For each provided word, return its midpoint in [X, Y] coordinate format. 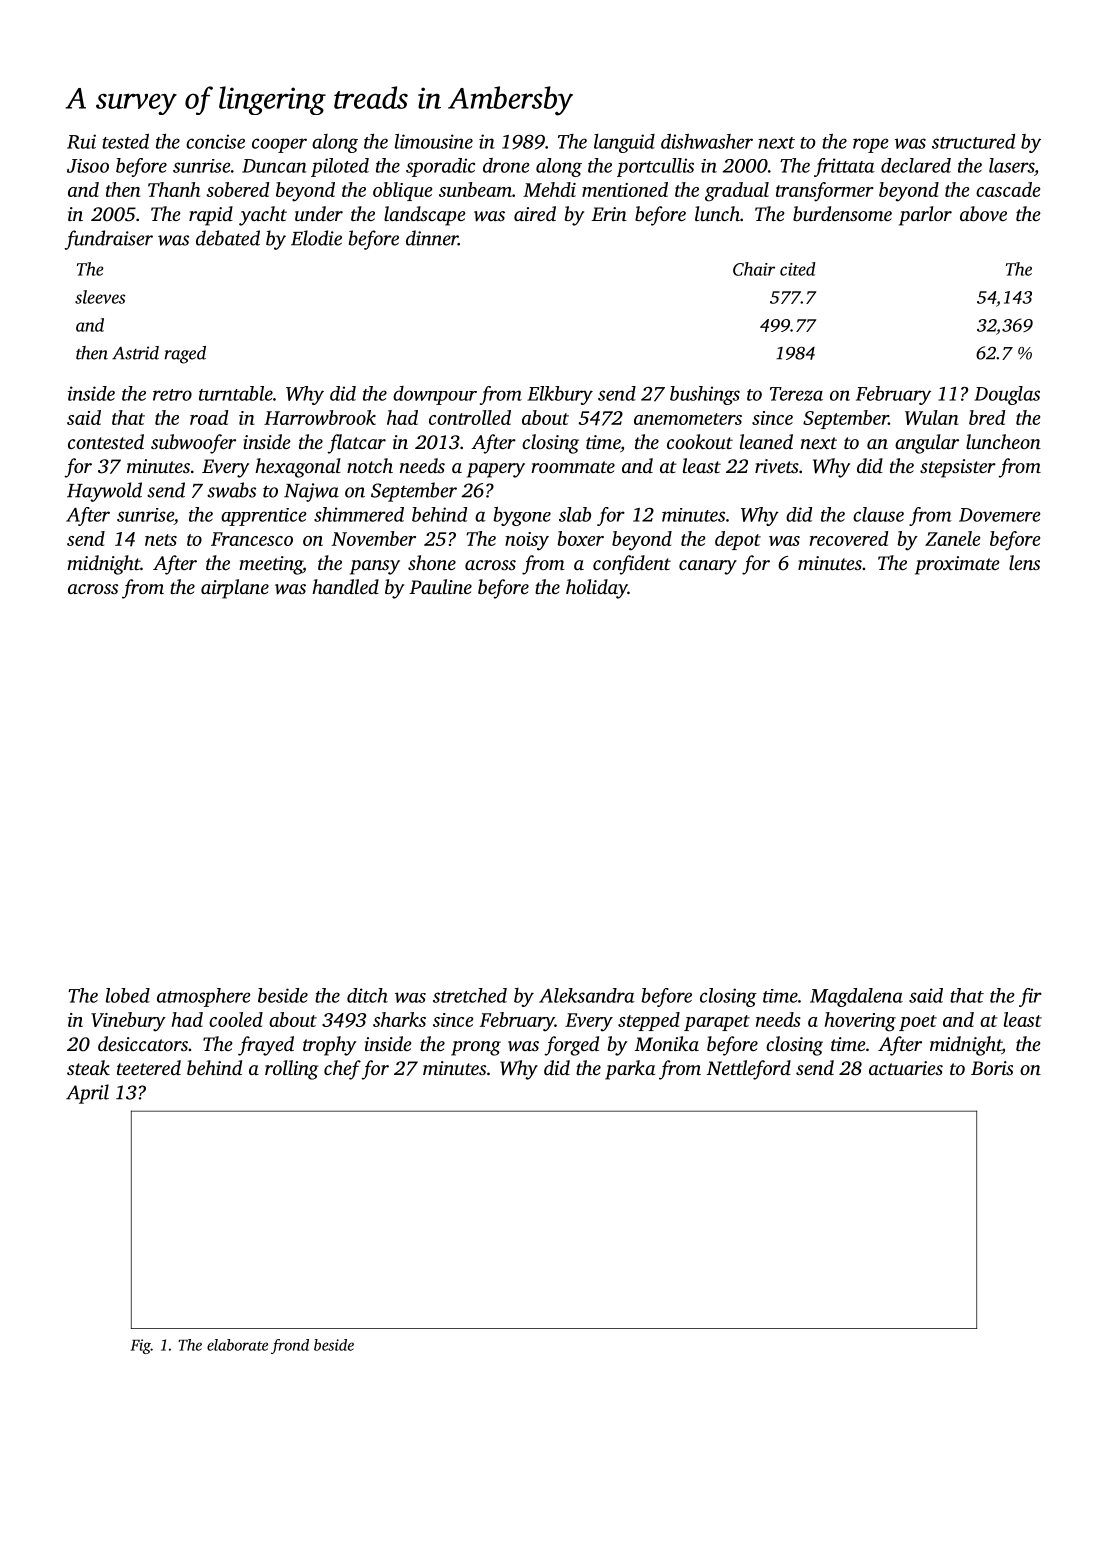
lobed [128, 995]
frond [290, 1346]
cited [798, 269]
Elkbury [560, 395]
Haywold [104, 492]
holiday [597, 589]
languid [624, 143]
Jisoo [88, 166]
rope [871, 145]
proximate [957, 565]
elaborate [237, 1345]
